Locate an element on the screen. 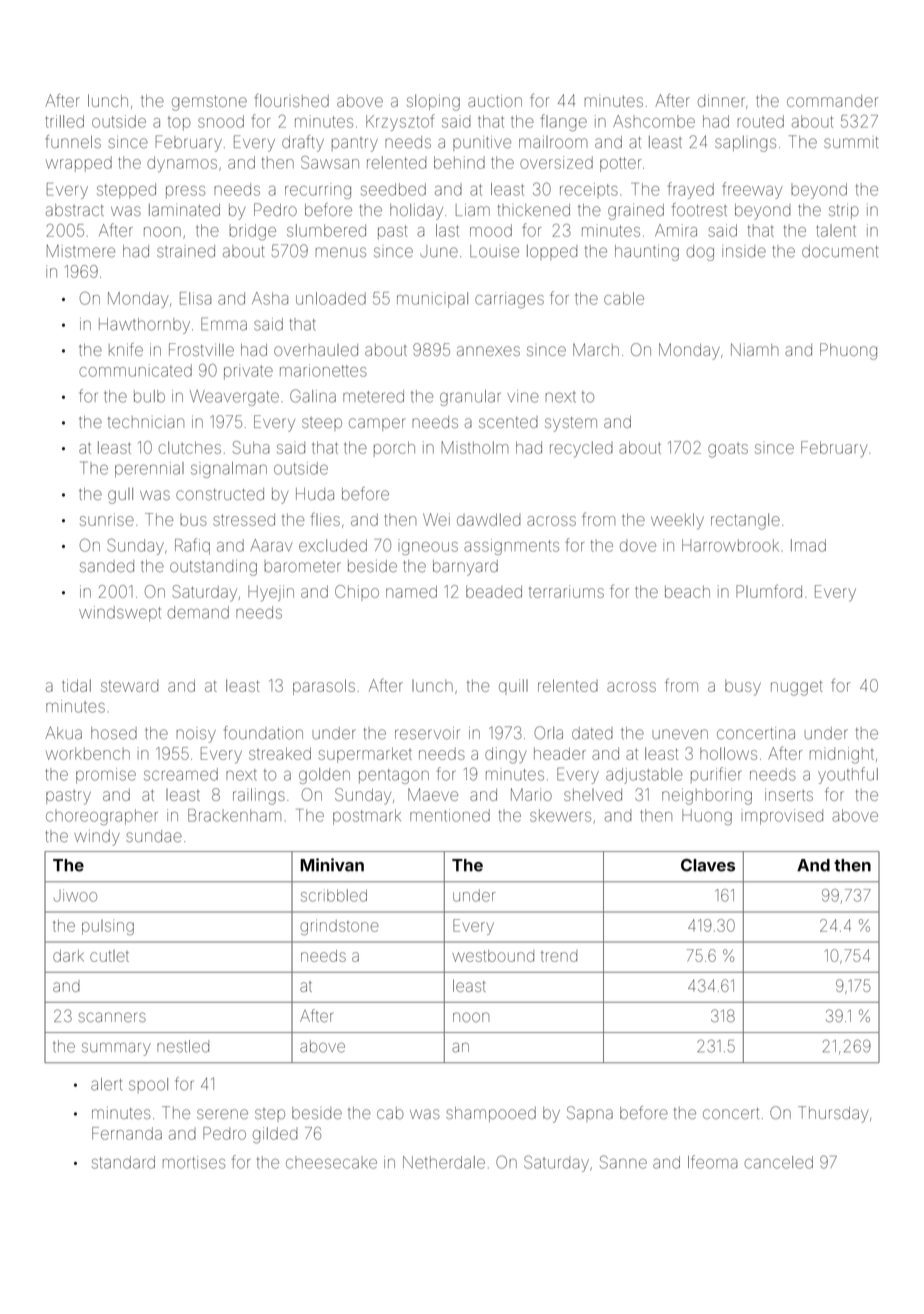 The image size is (924, 1314). Ashcombe is located at coordinates (654, 121).
